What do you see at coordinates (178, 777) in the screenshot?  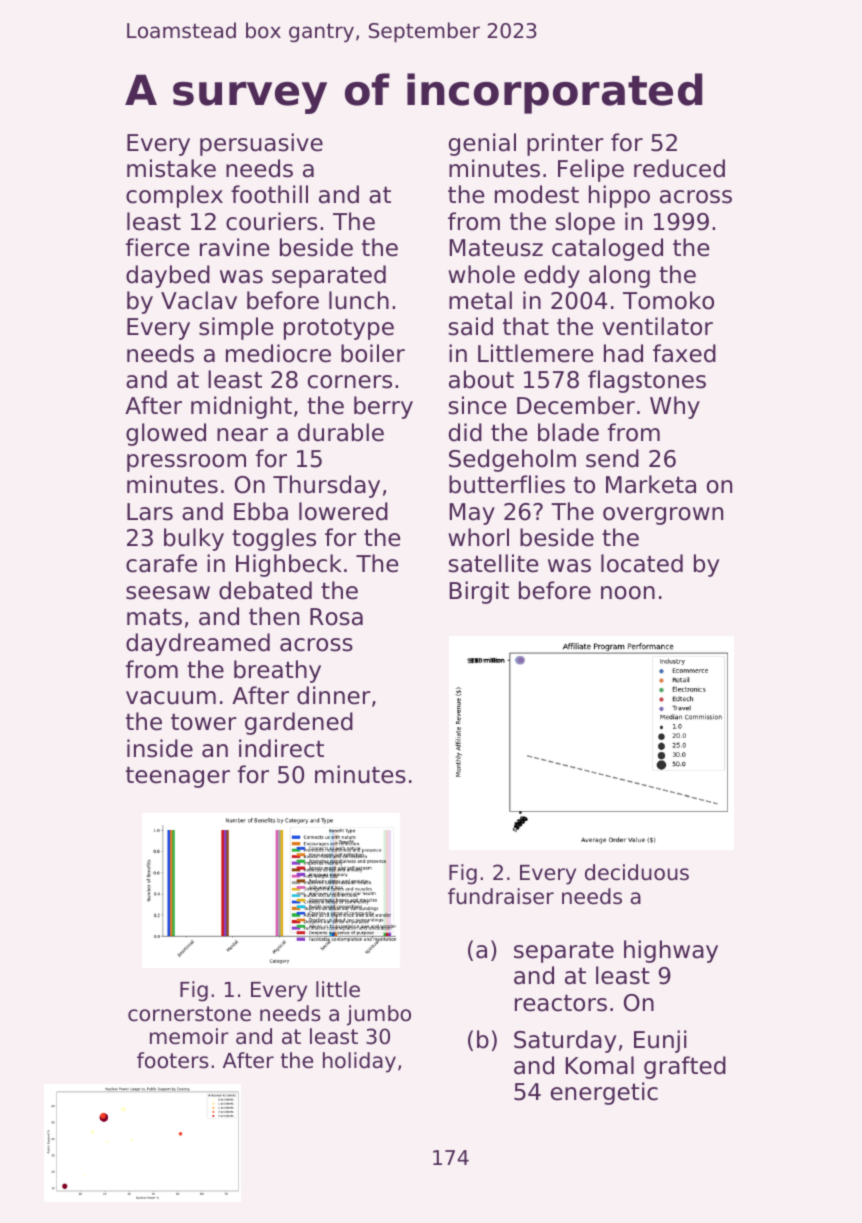 I see `teenager` at bounding box center [178, 777].
